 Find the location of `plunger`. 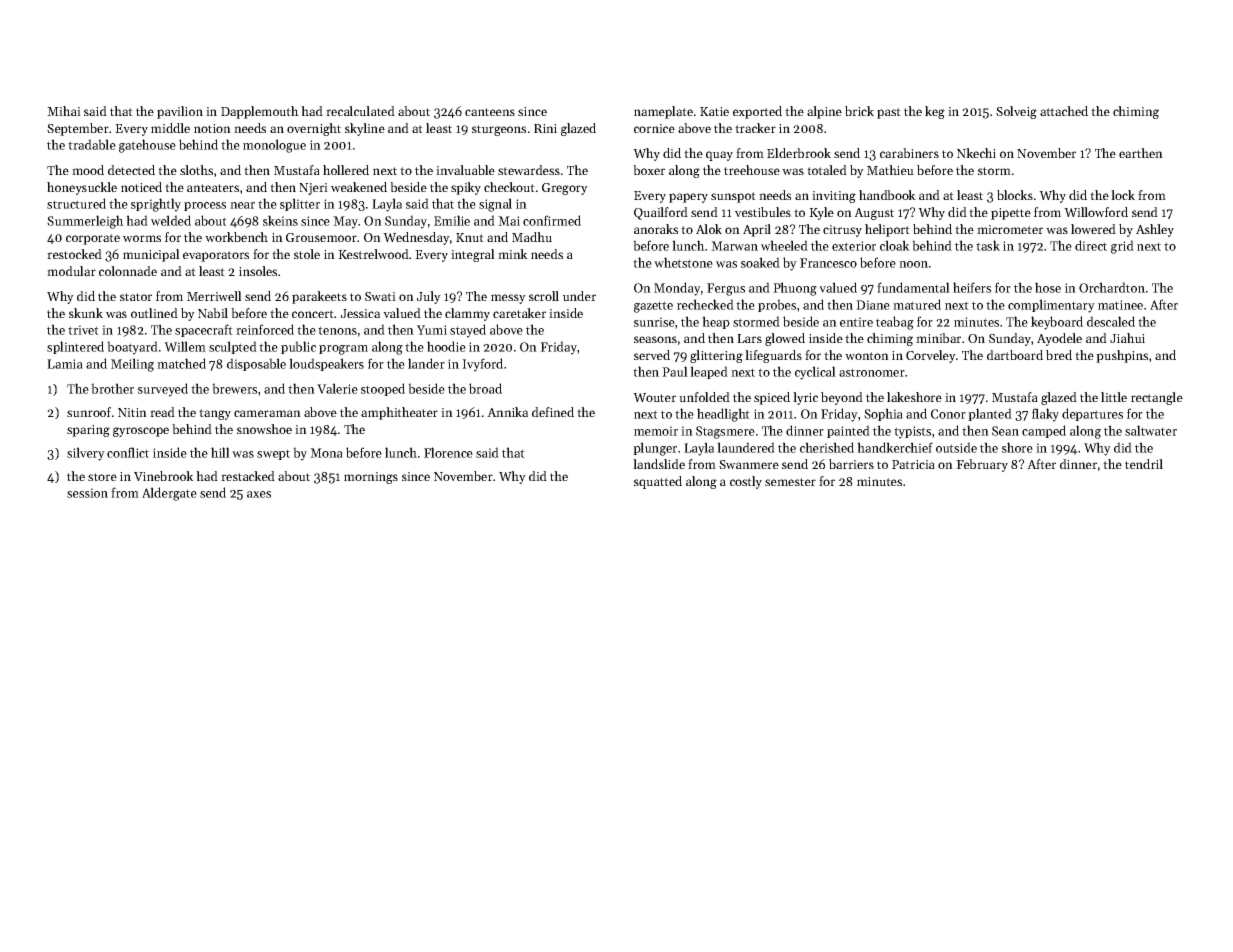

plunger is located at coordinates (655, 449).
